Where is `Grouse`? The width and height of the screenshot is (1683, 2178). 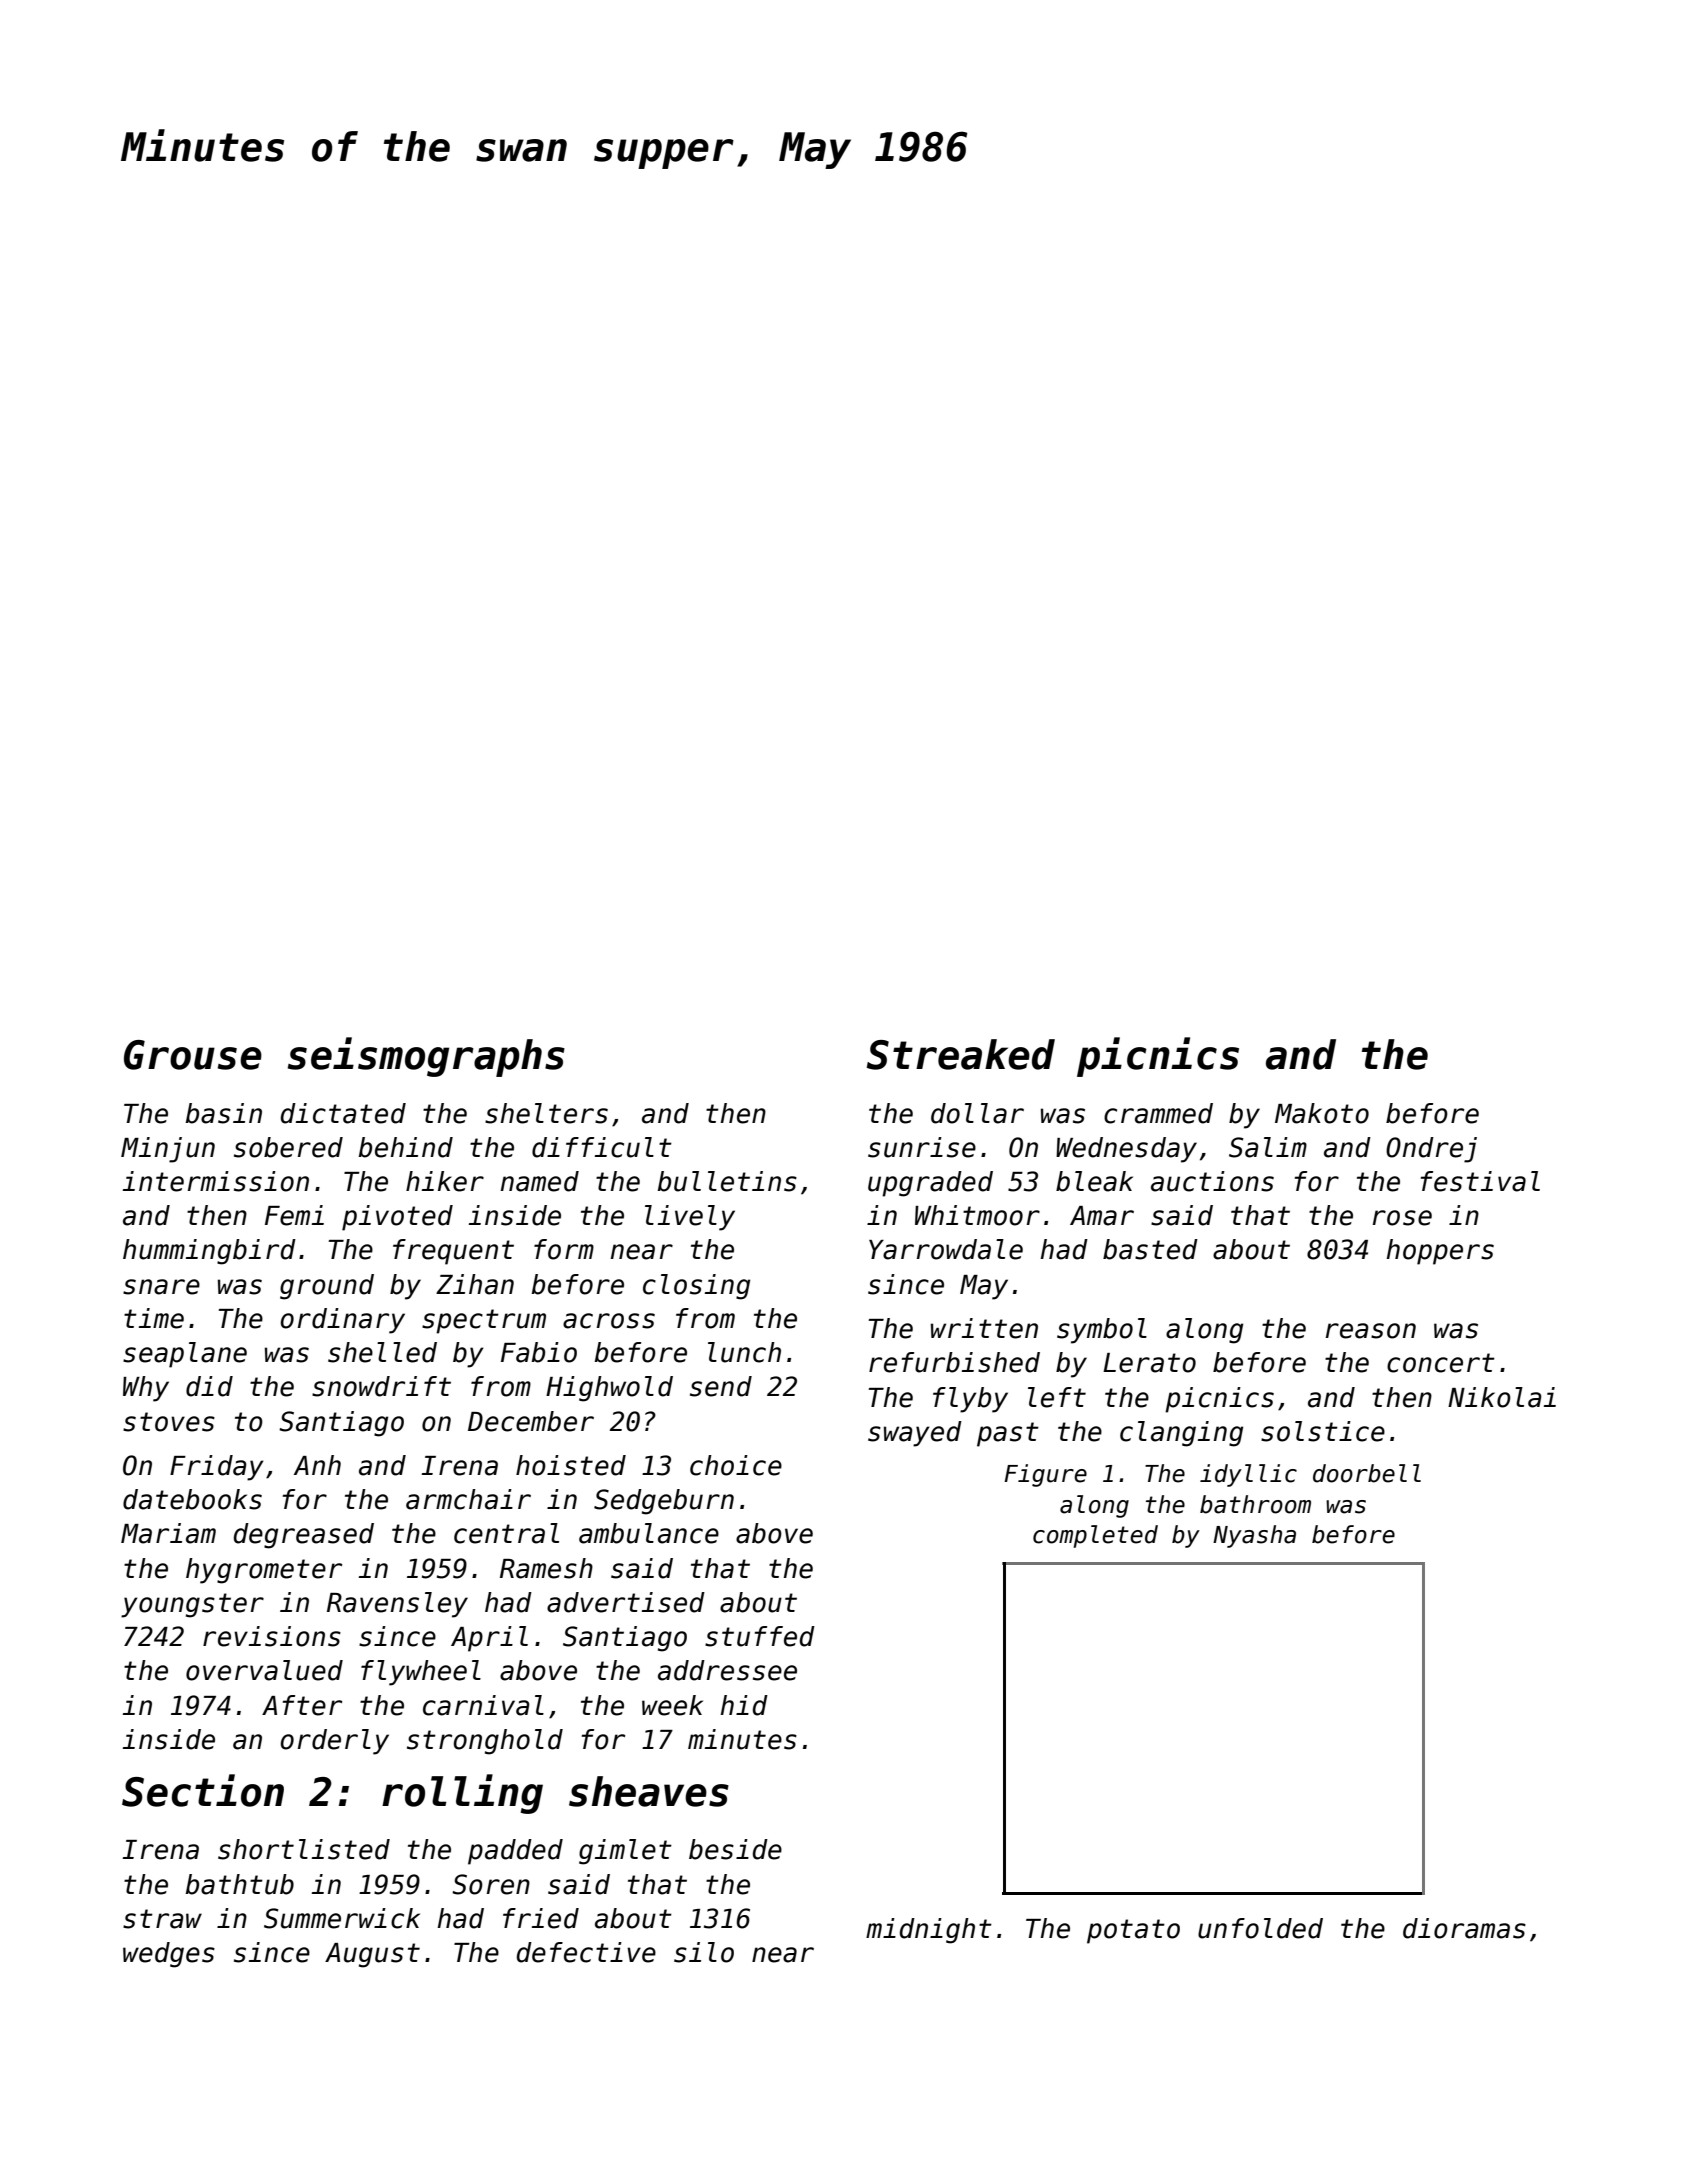 Grouse is located at coordinates (193, 1055).
